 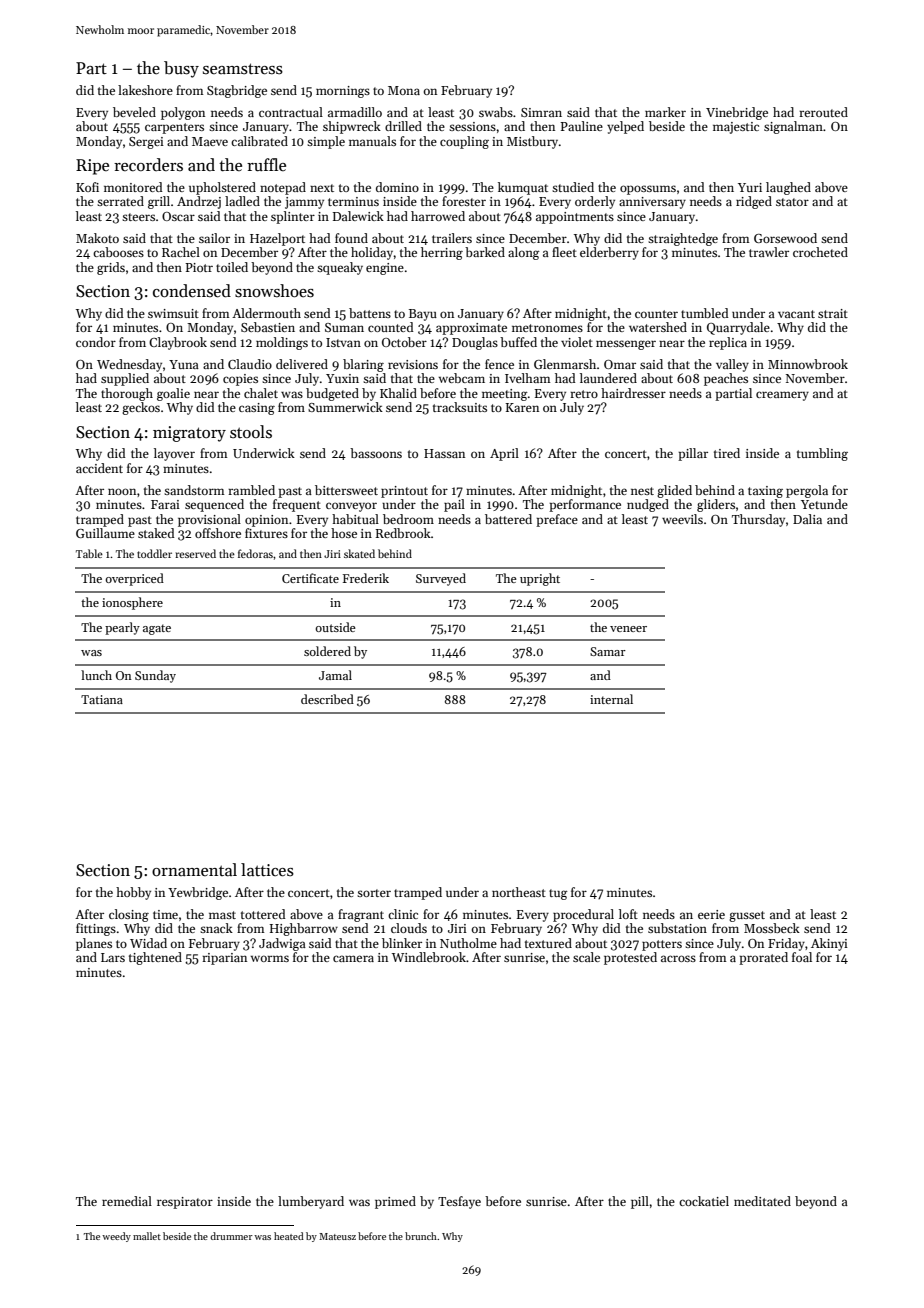 I want to click on Thursday, so click(x=758, y=520).
